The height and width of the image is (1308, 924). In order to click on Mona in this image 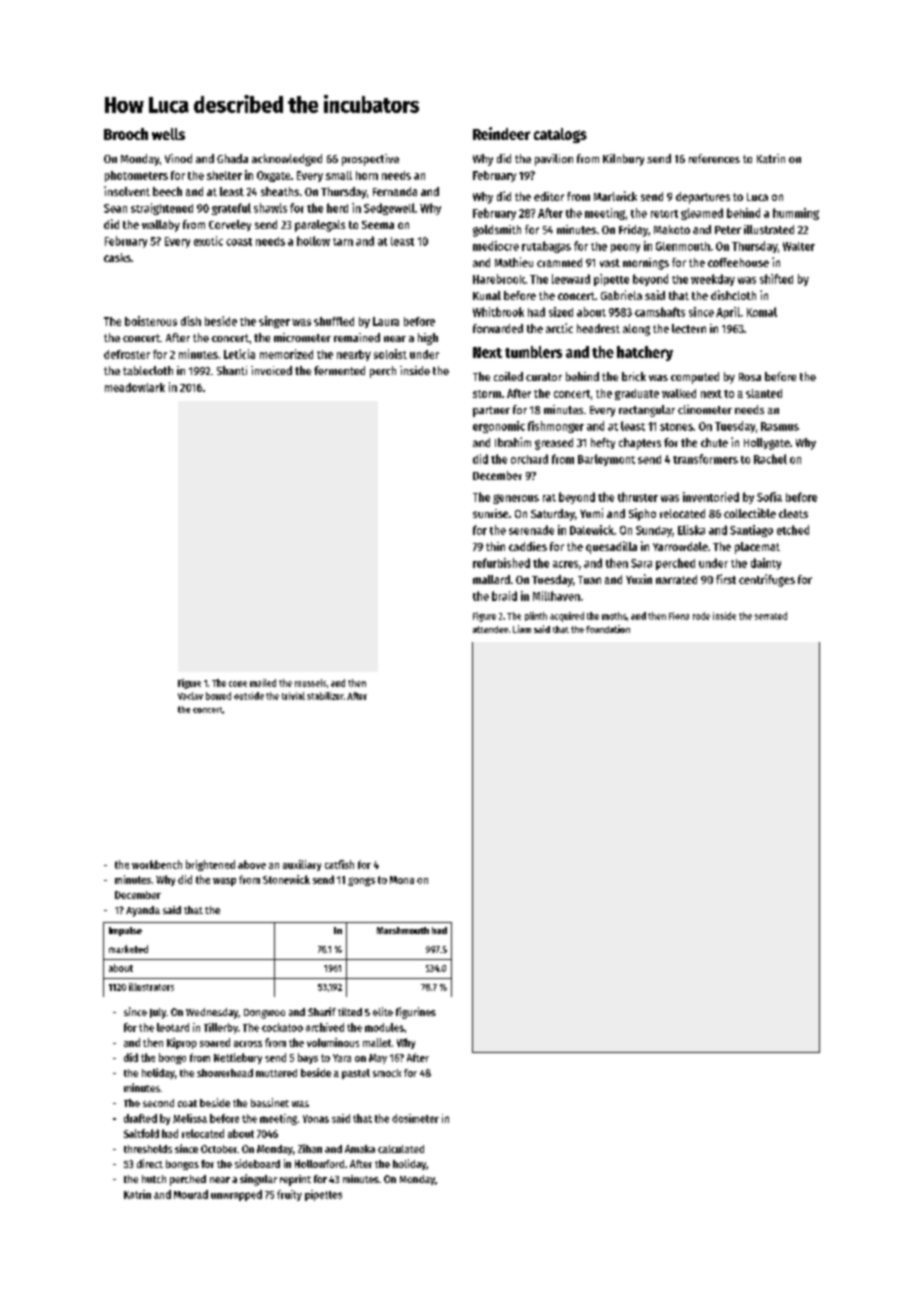, I will do `click(402, 880)`.
